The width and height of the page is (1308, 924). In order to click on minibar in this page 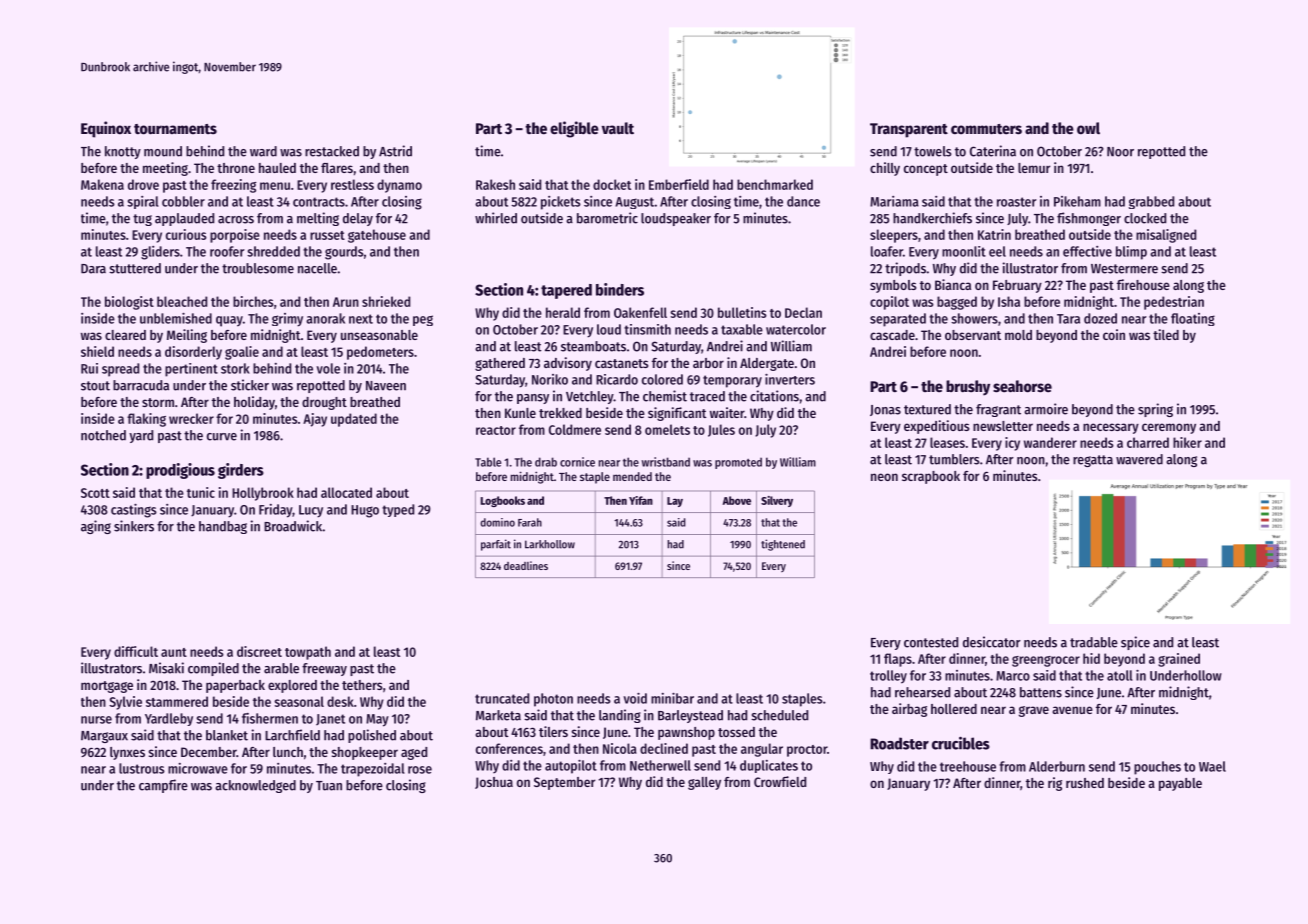, I will do `click(672, 698)`.
